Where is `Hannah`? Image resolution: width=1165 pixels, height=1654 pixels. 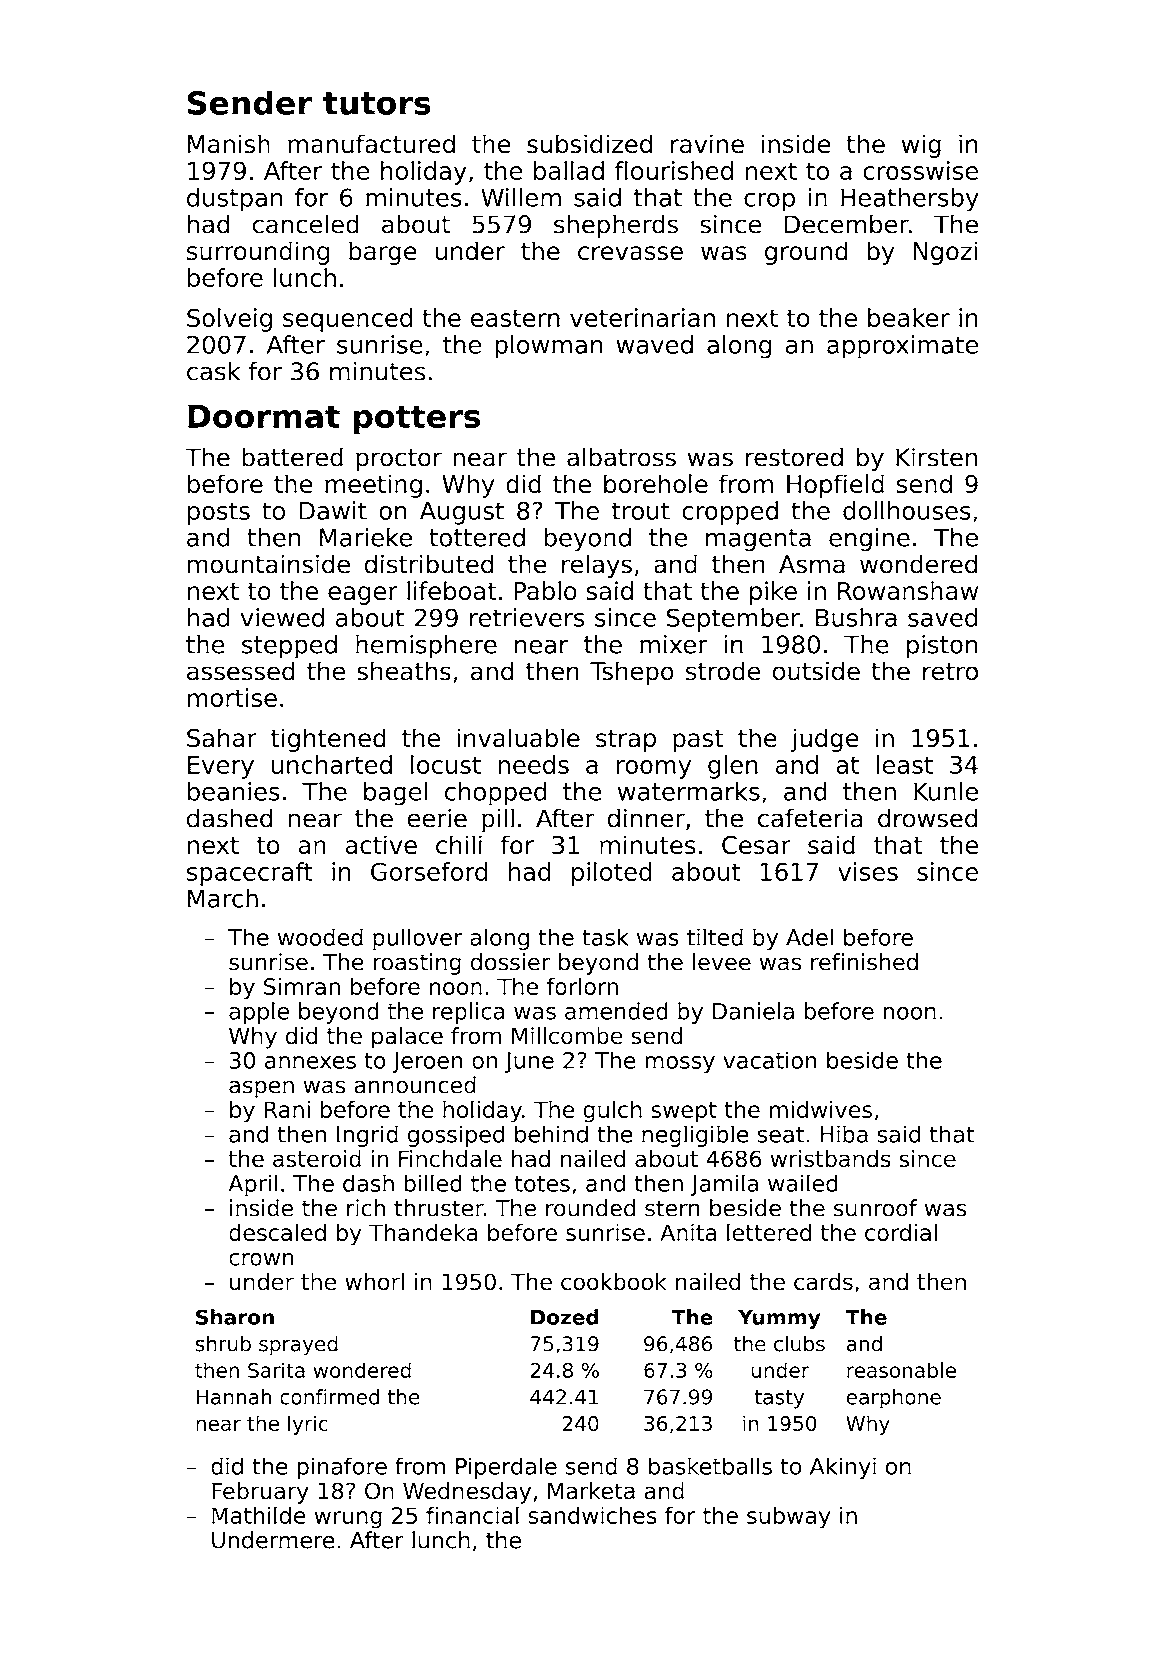 Hannah is located at coordinates (234, 1397).
